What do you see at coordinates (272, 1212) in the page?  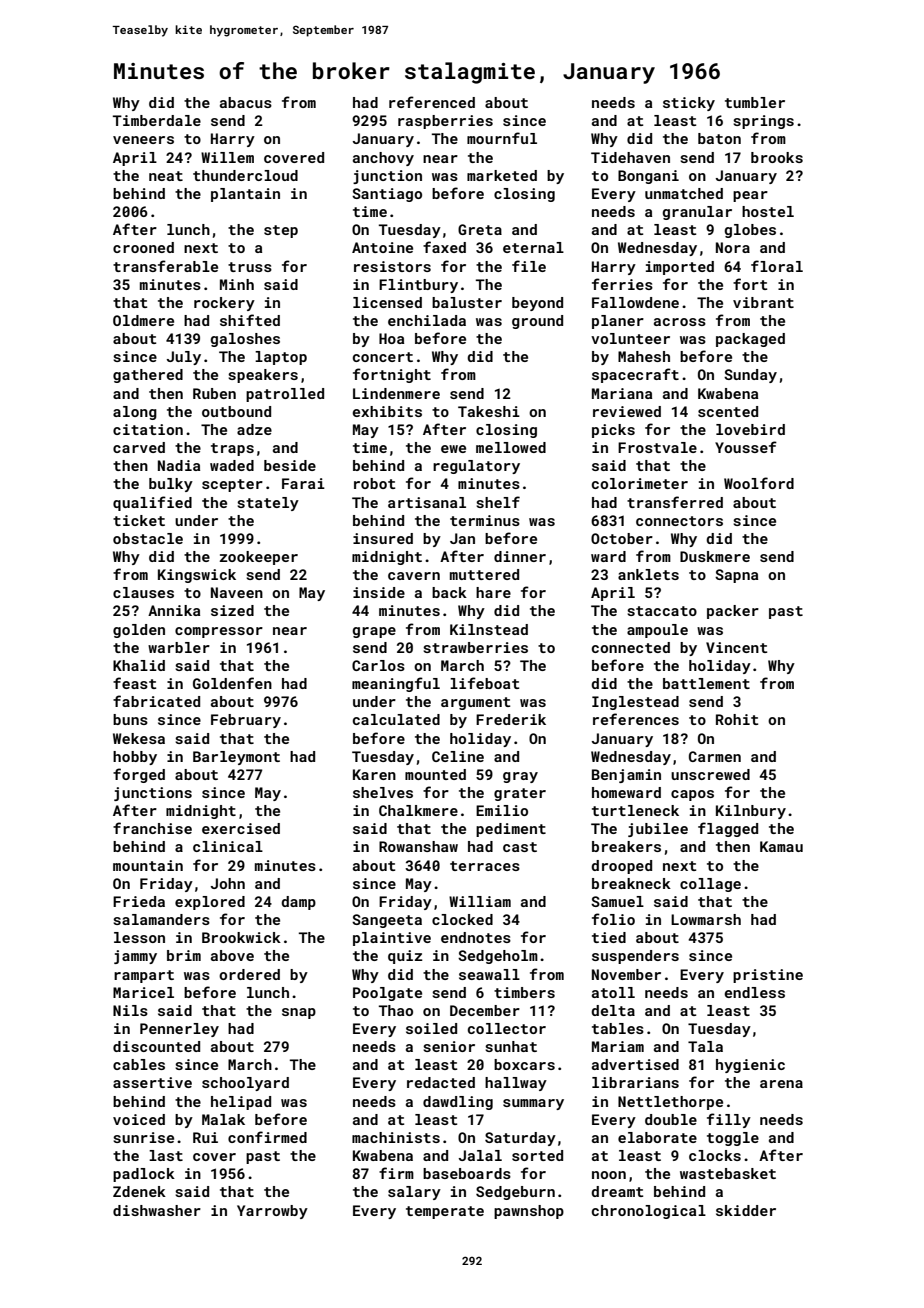 I see `Yarrowby` at bounding box center [272, 1212].
